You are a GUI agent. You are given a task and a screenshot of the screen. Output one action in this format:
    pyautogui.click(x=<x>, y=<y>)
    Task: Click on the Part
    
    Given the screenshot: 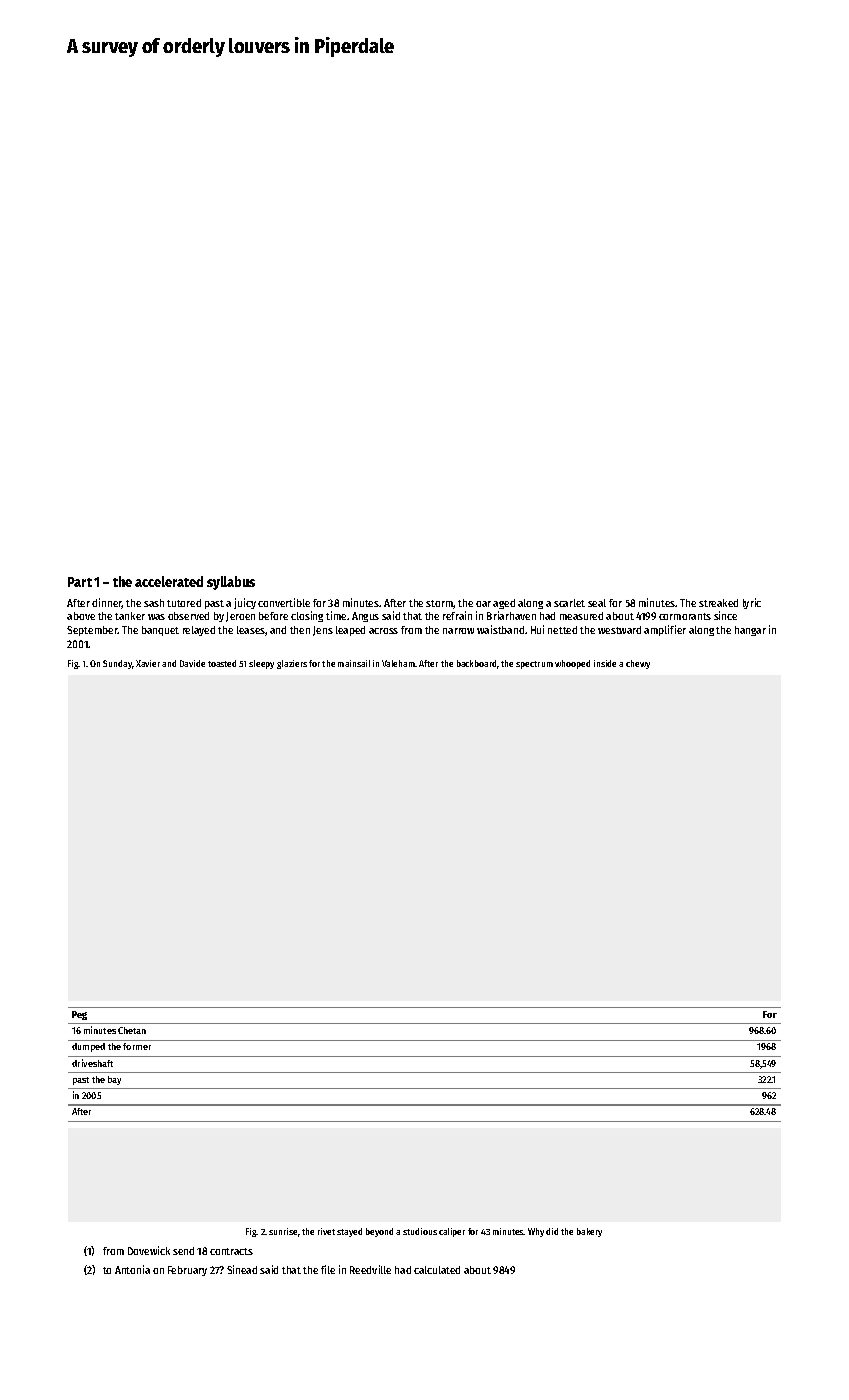 What is the action you would take?
    pyautogui.click(x=80, y=582)
